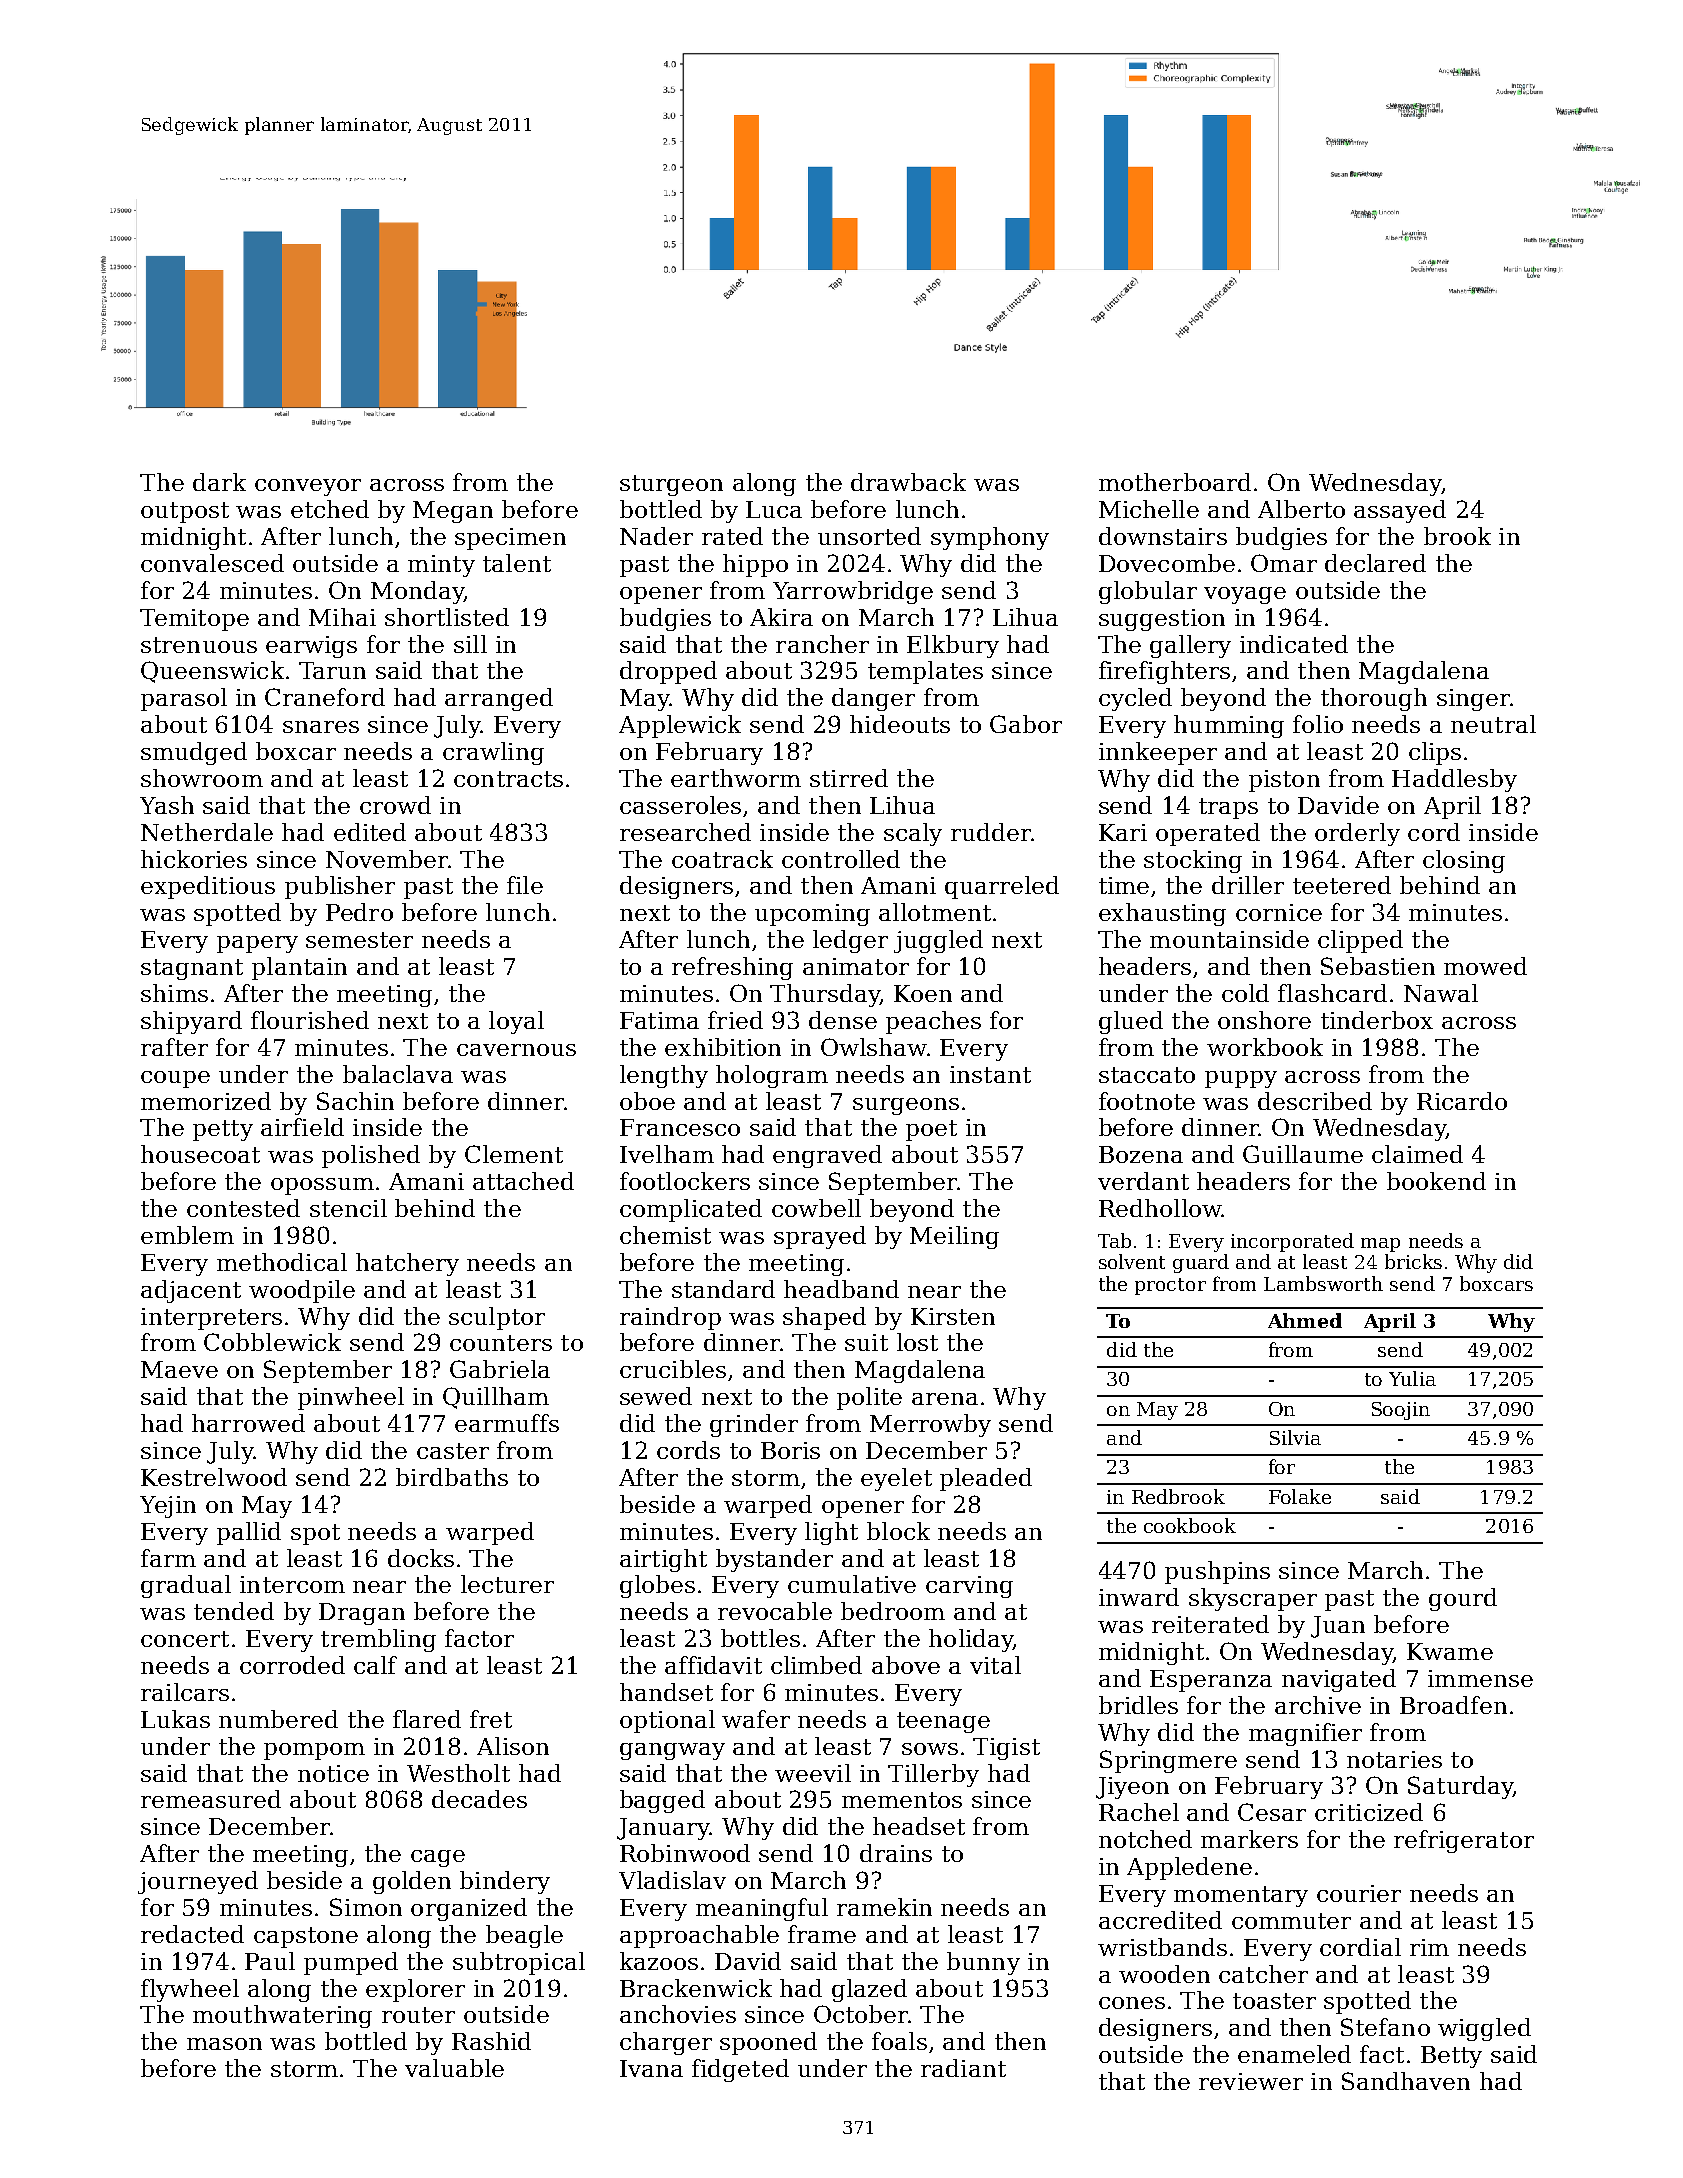 This screenshot has width=1683, height=2178. I want to click on gourd, so click(1463, 1599).
